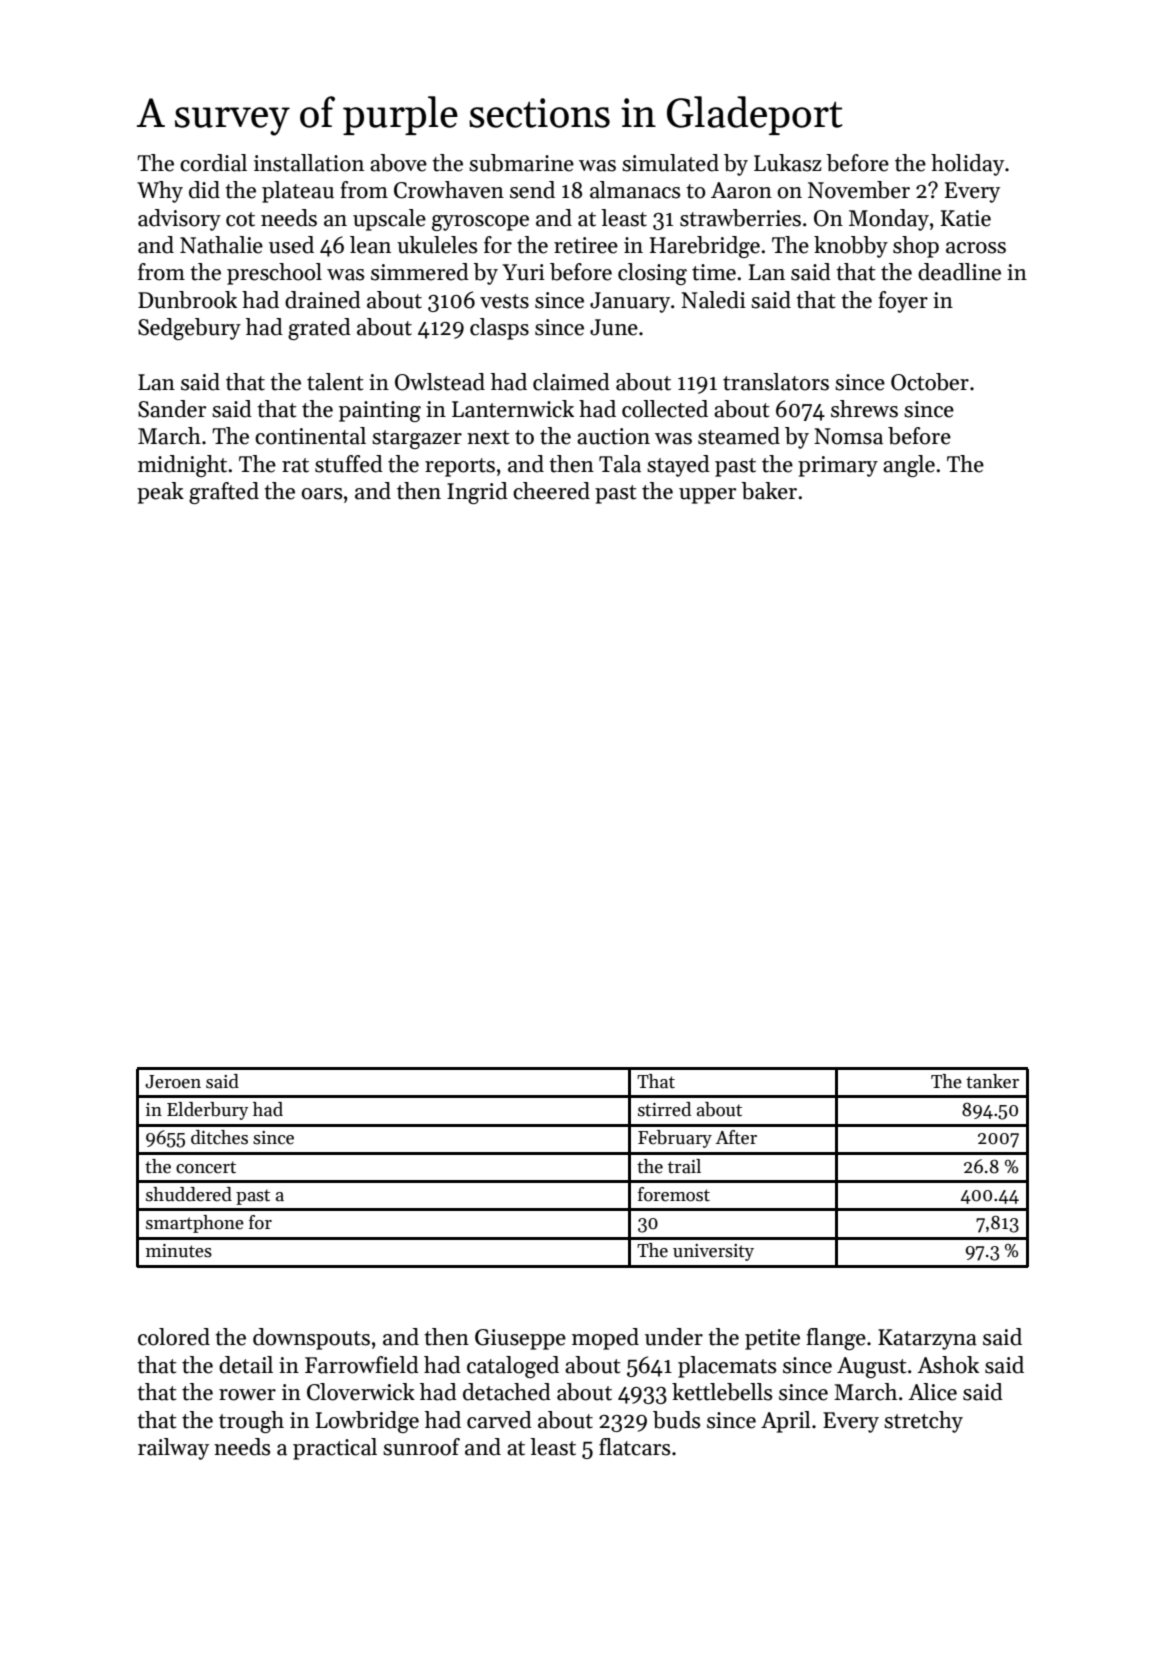  I want to click on stirred, so click(664, 1109).
